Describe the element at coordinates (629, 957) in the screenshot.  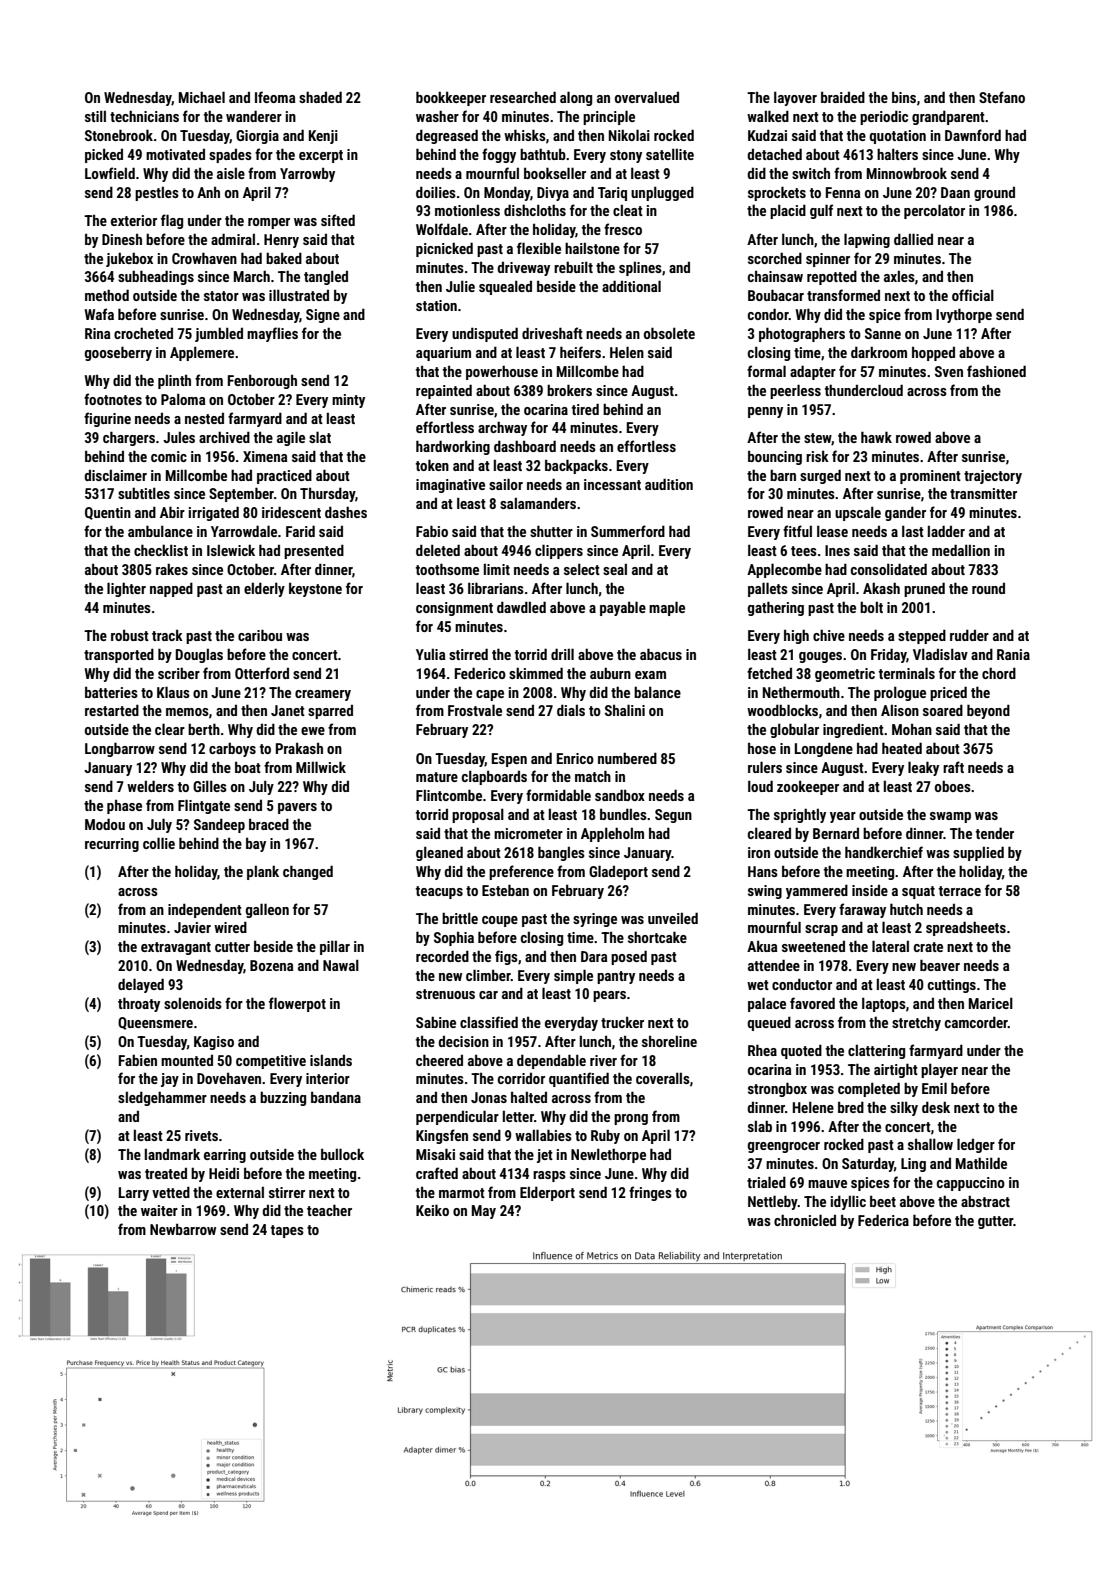
I see `posed` at that location.
